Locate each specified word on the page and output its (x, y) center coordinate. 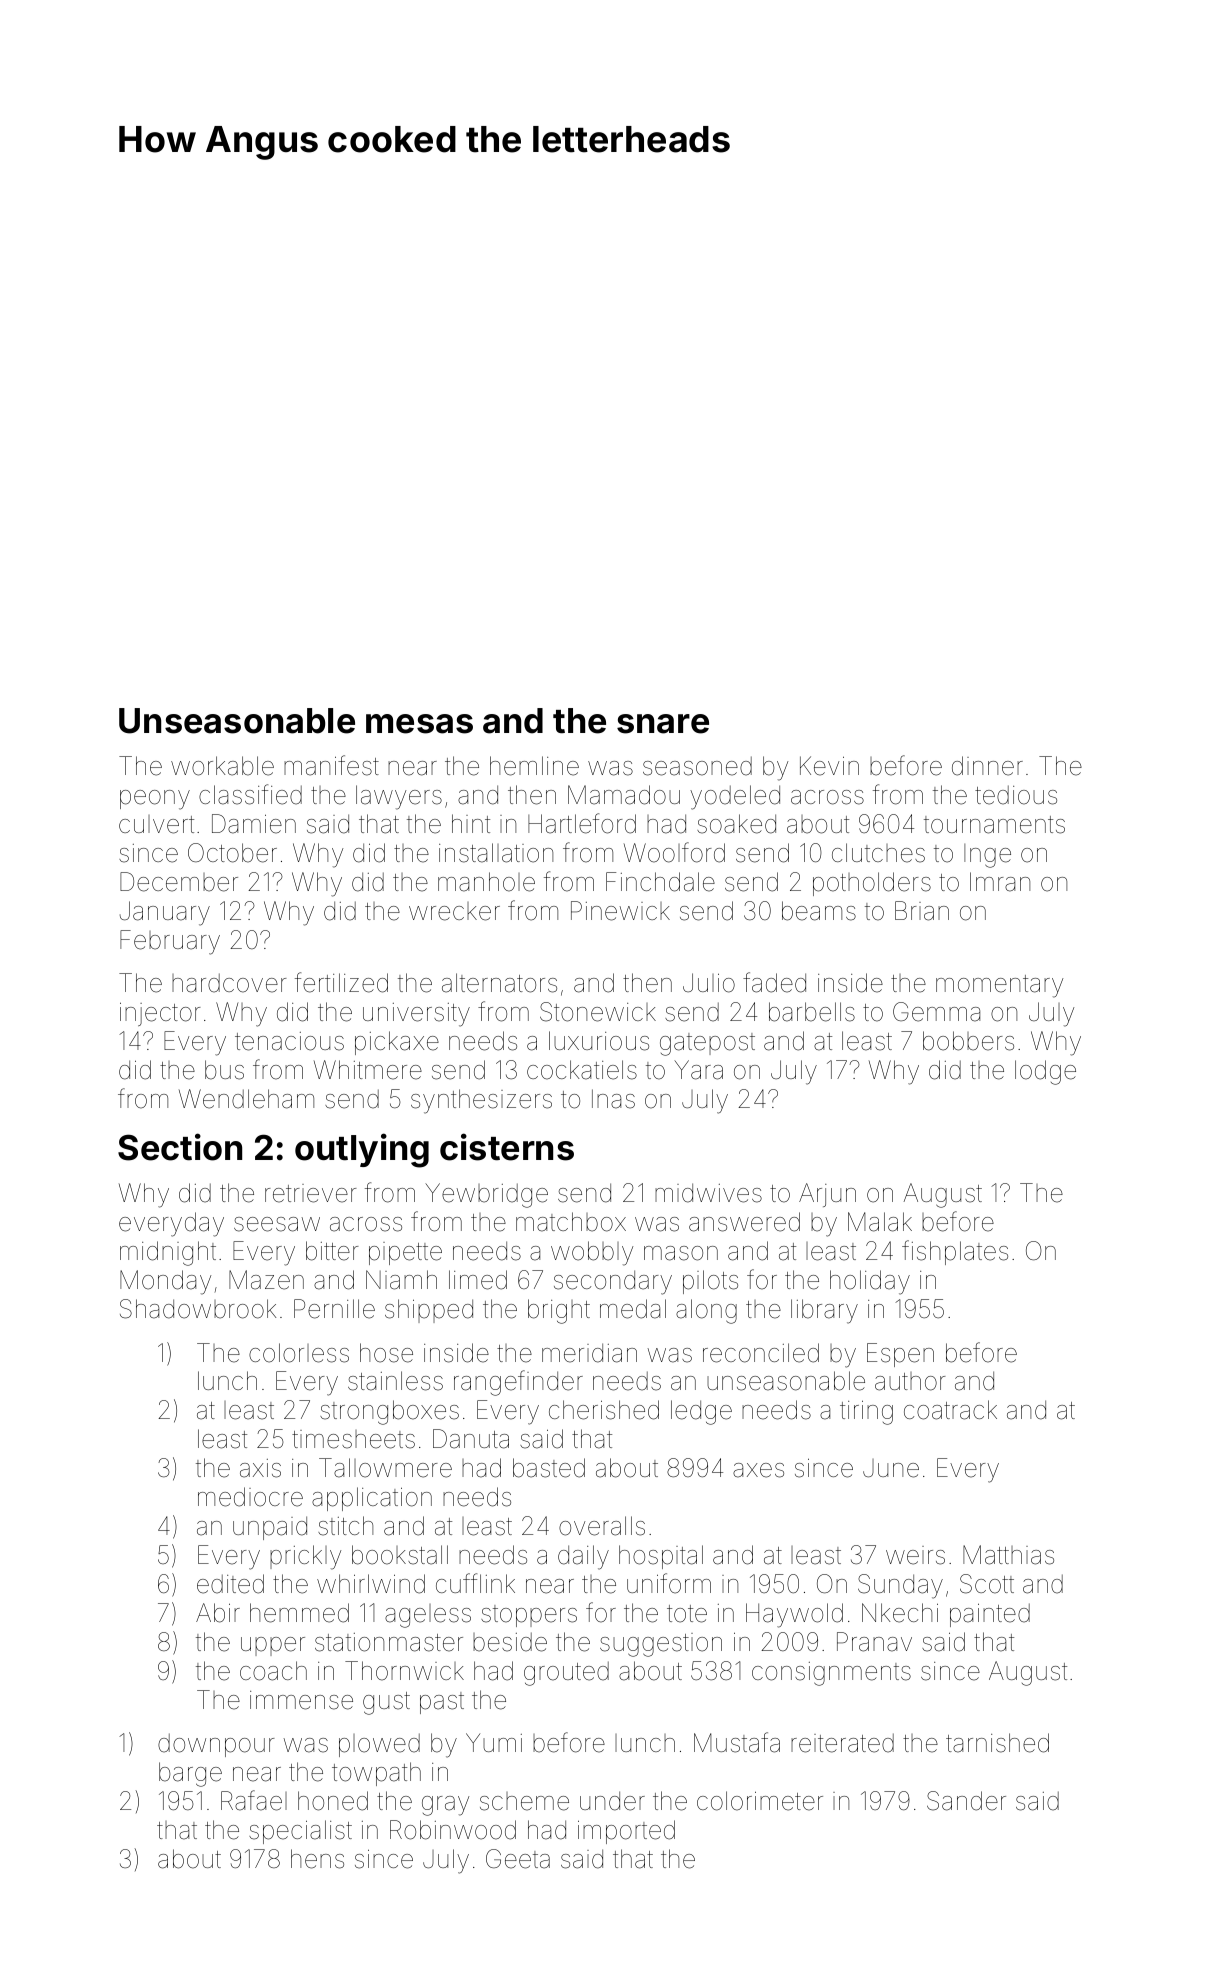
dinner (987, 766)
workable (222, 766)
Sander (966, 1801)
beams (819, 911)
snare (663, 724)
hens (317, 1859)
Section (180, 1147)
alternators (499, 983)
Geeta (518, 1859)
